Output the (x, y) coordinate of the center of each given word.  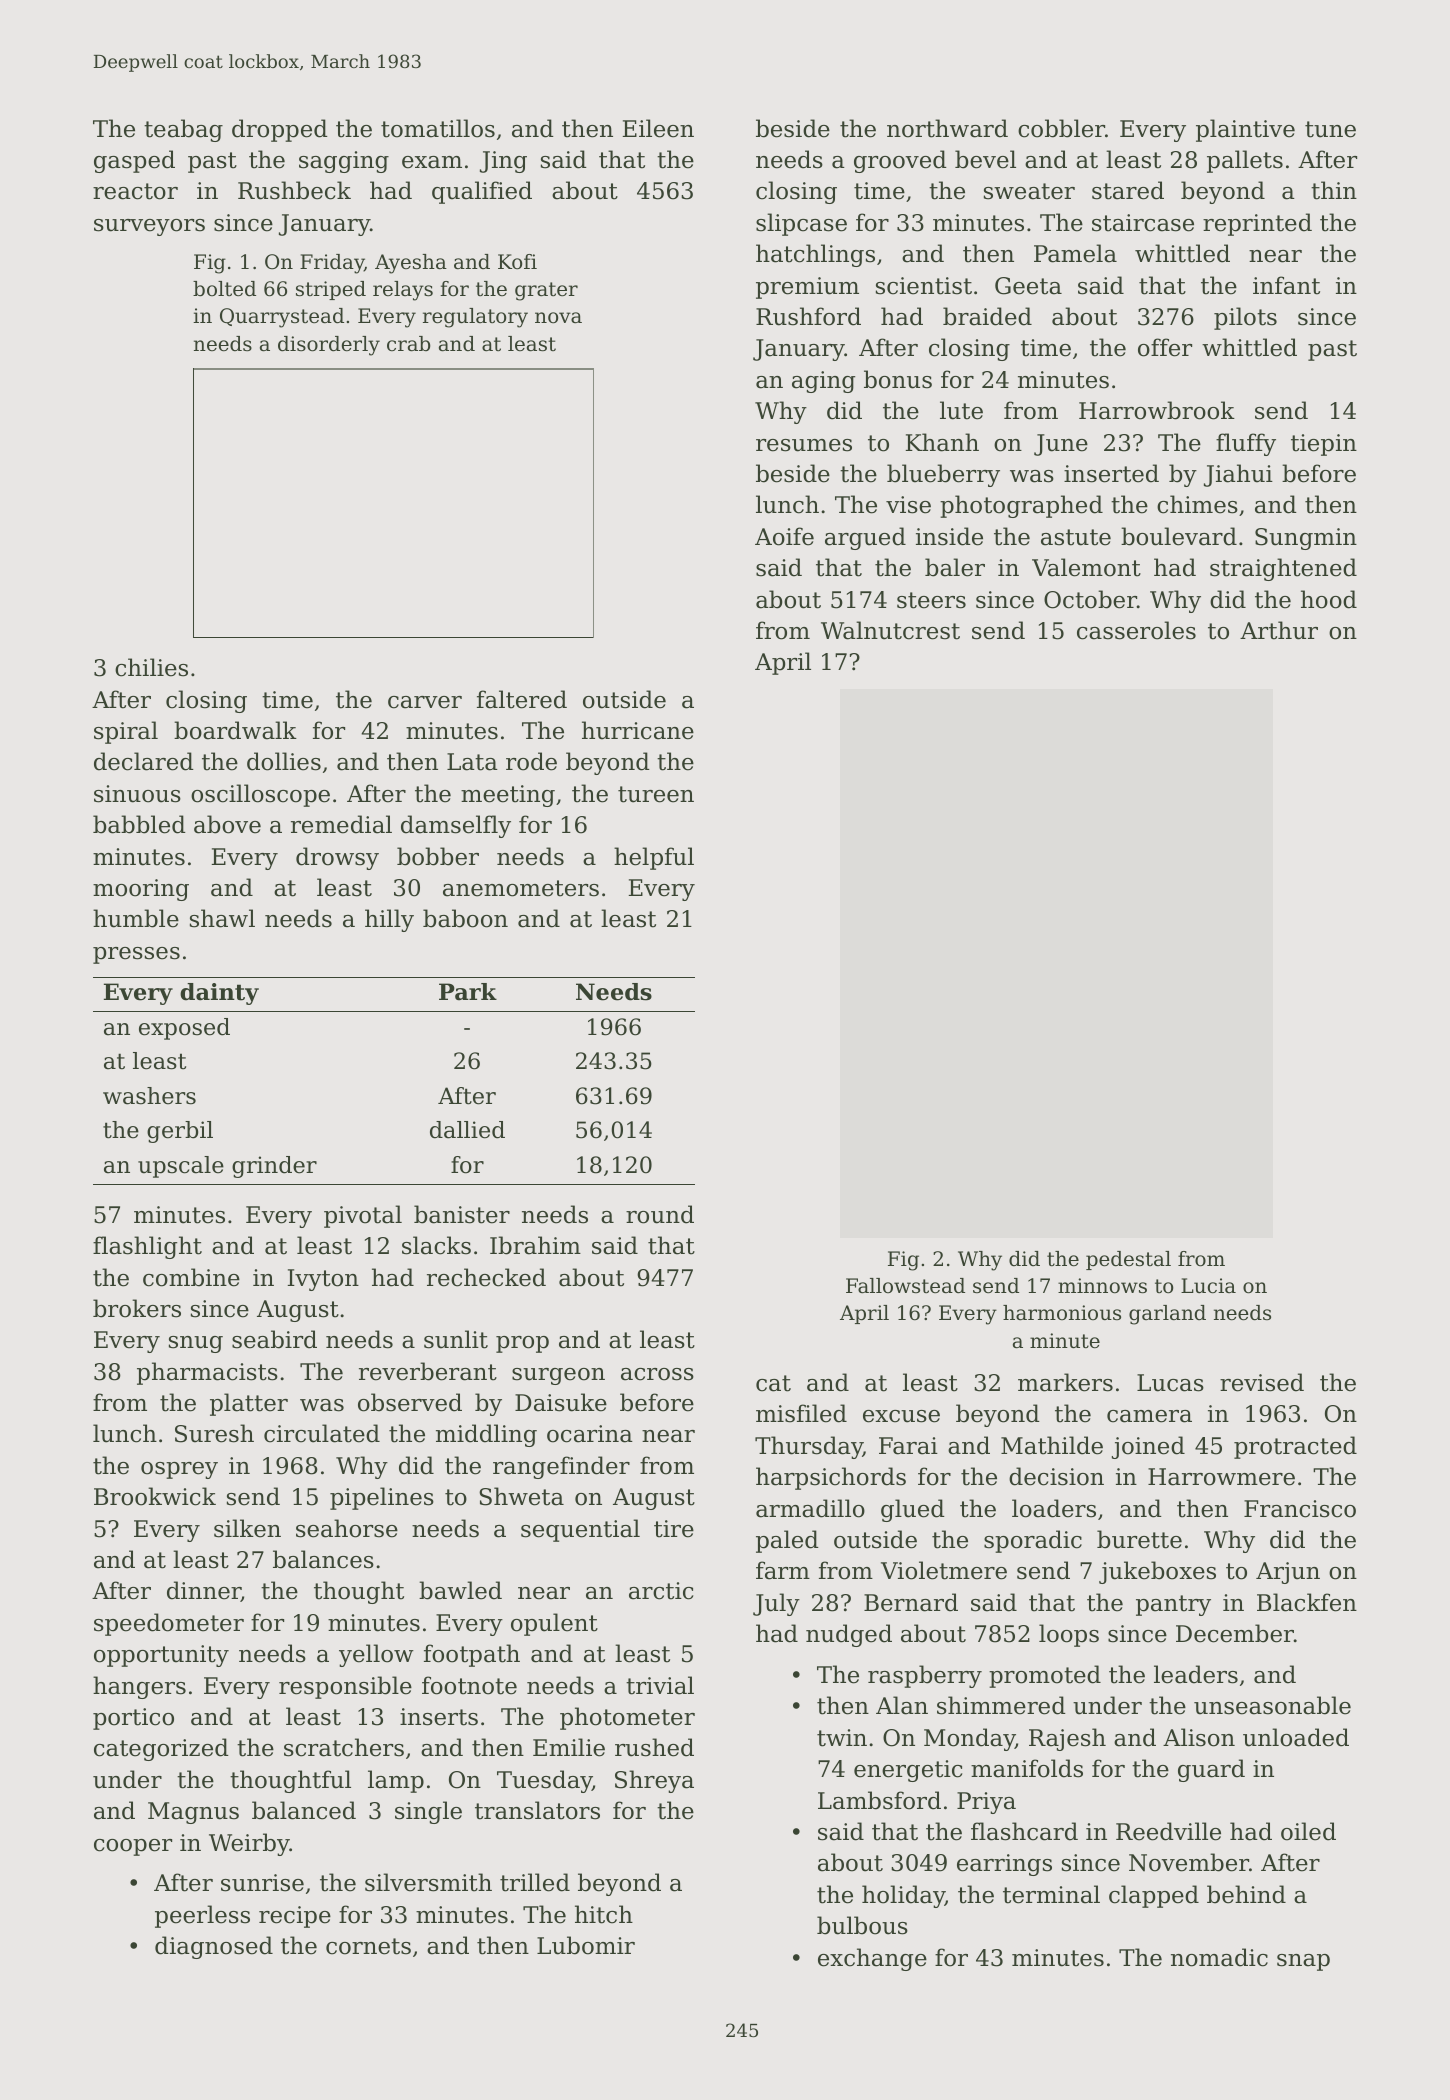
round (660, 1214)
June (1061, 445)
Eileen (658, 128)
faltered (522, 699)
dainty (219, 994)
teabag (183, 130)
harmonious (1062, 1313)
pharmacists (207, 1373)
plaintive (1245, 130)
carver (425, 702)
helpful (654, 858)
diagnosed (214, 1947)
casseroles (1136, 630)
